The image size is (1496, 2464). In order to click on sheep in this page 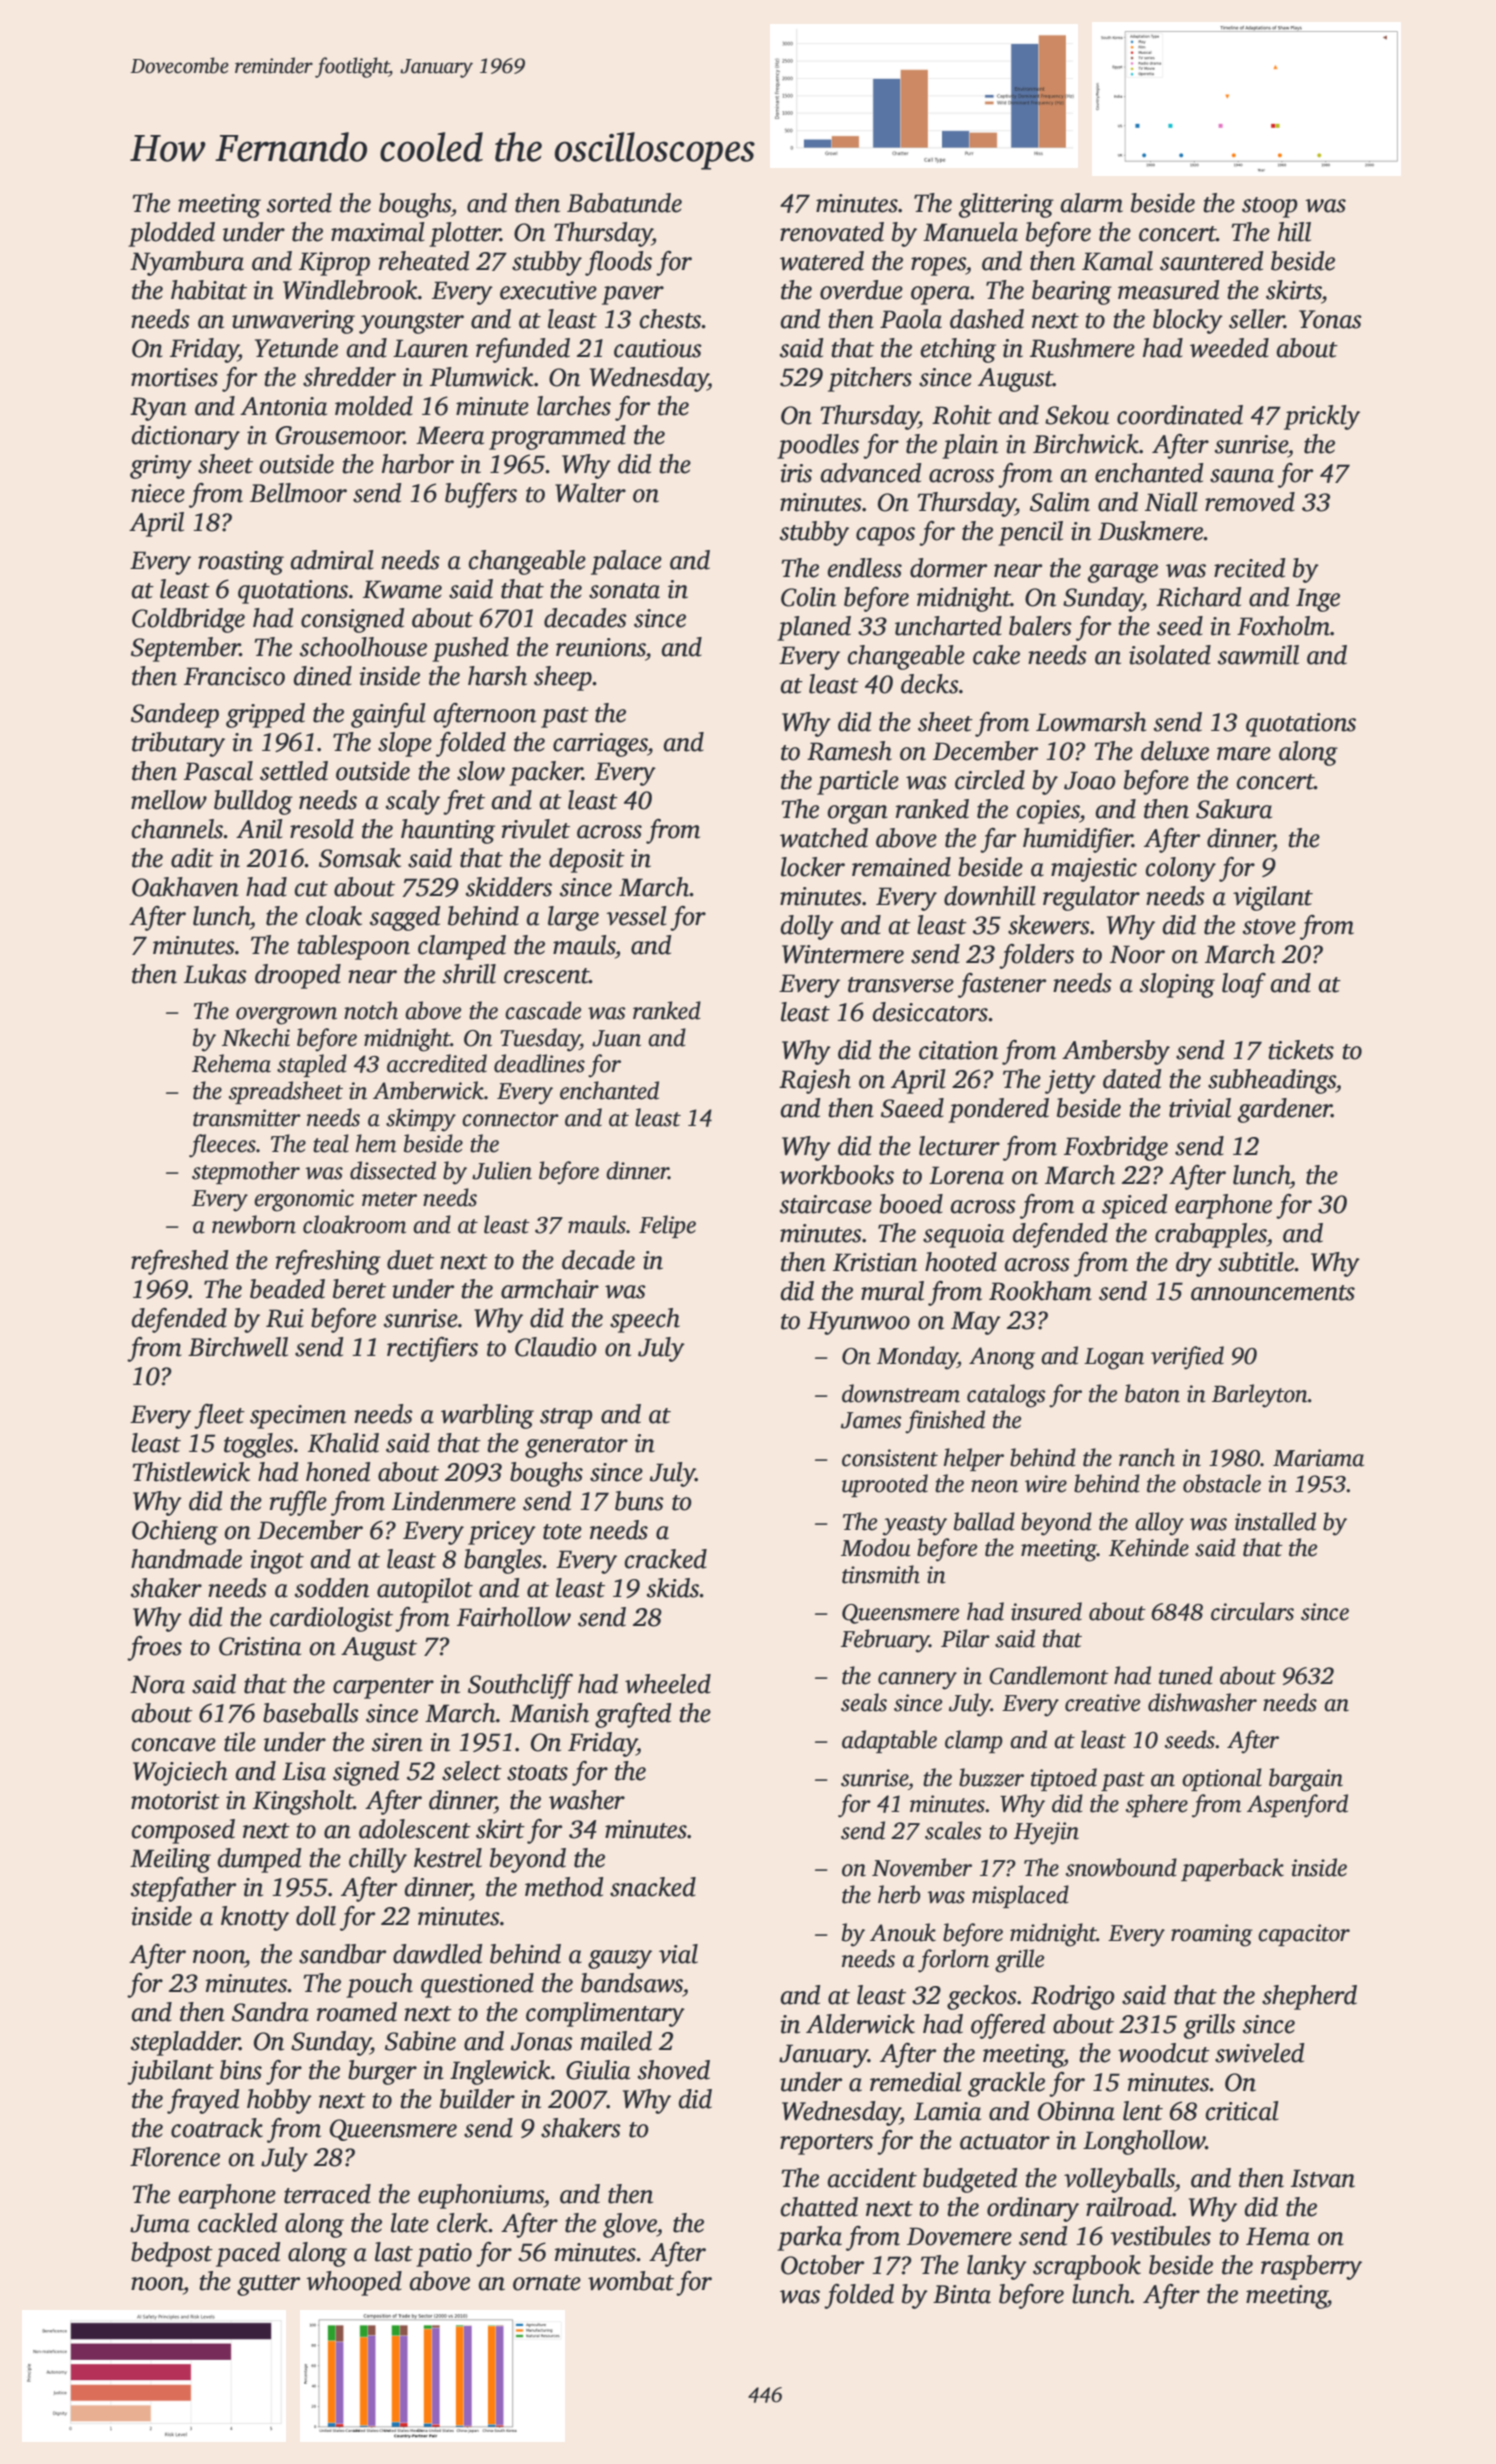, I will do `click(563, 678)`.
